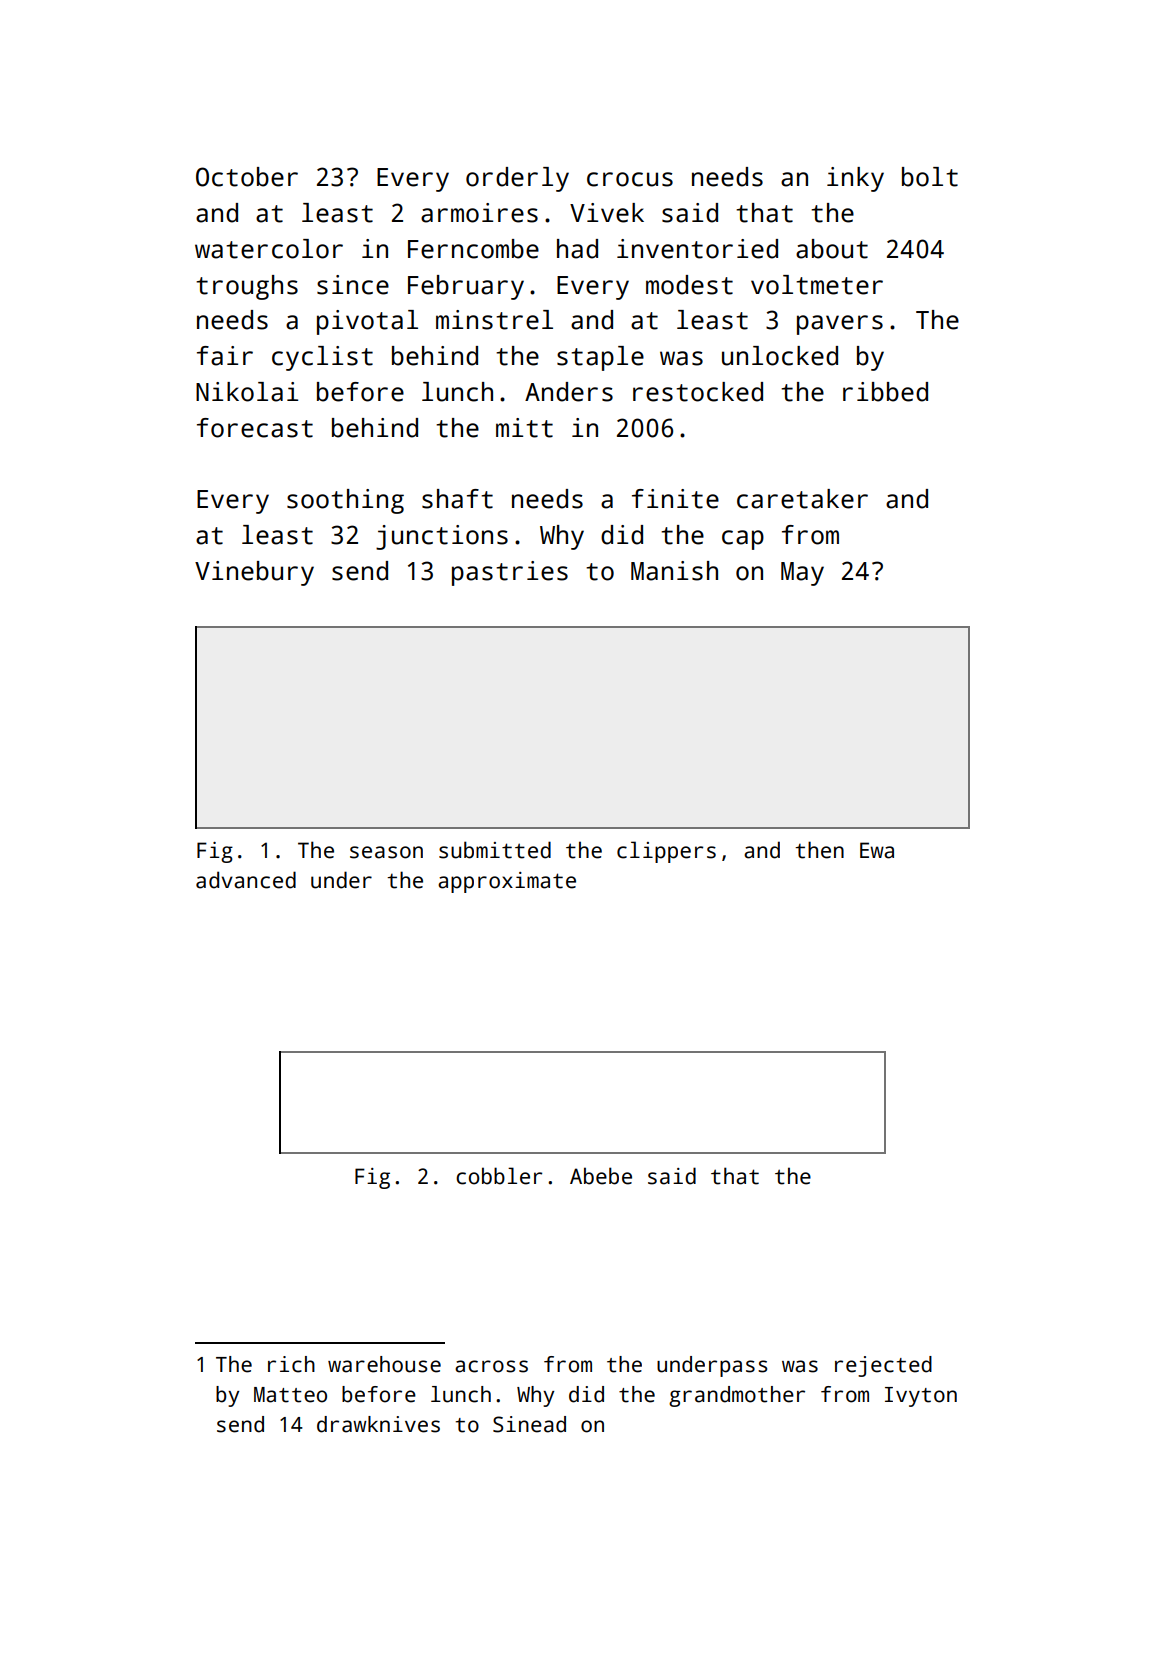 The width and height of the screenshot is (1165, 1654). What do you see at coordinates (510, 573) in the screenshot?
I see `pastries` at bounding box center [510, 573].
